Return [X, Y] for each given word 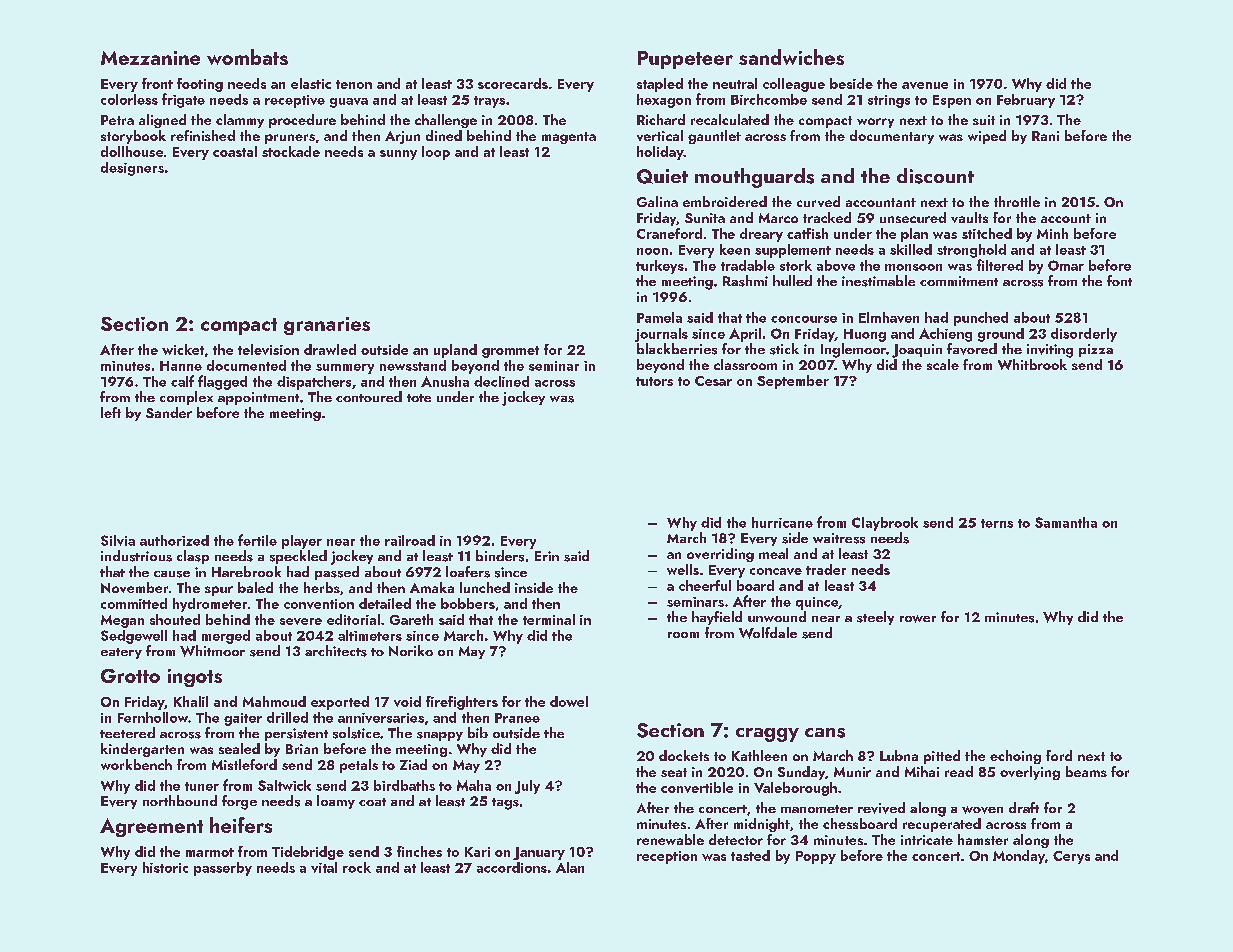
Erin [547, 556]
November [134, 587]
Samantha [1066, 522]
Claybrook [885, 524]
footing [200, 85]
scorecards [513, 83]
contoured [369, 396]
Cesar [713, 381]
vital [324, 867]
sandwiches [791, 57]
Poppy [816, 857]
